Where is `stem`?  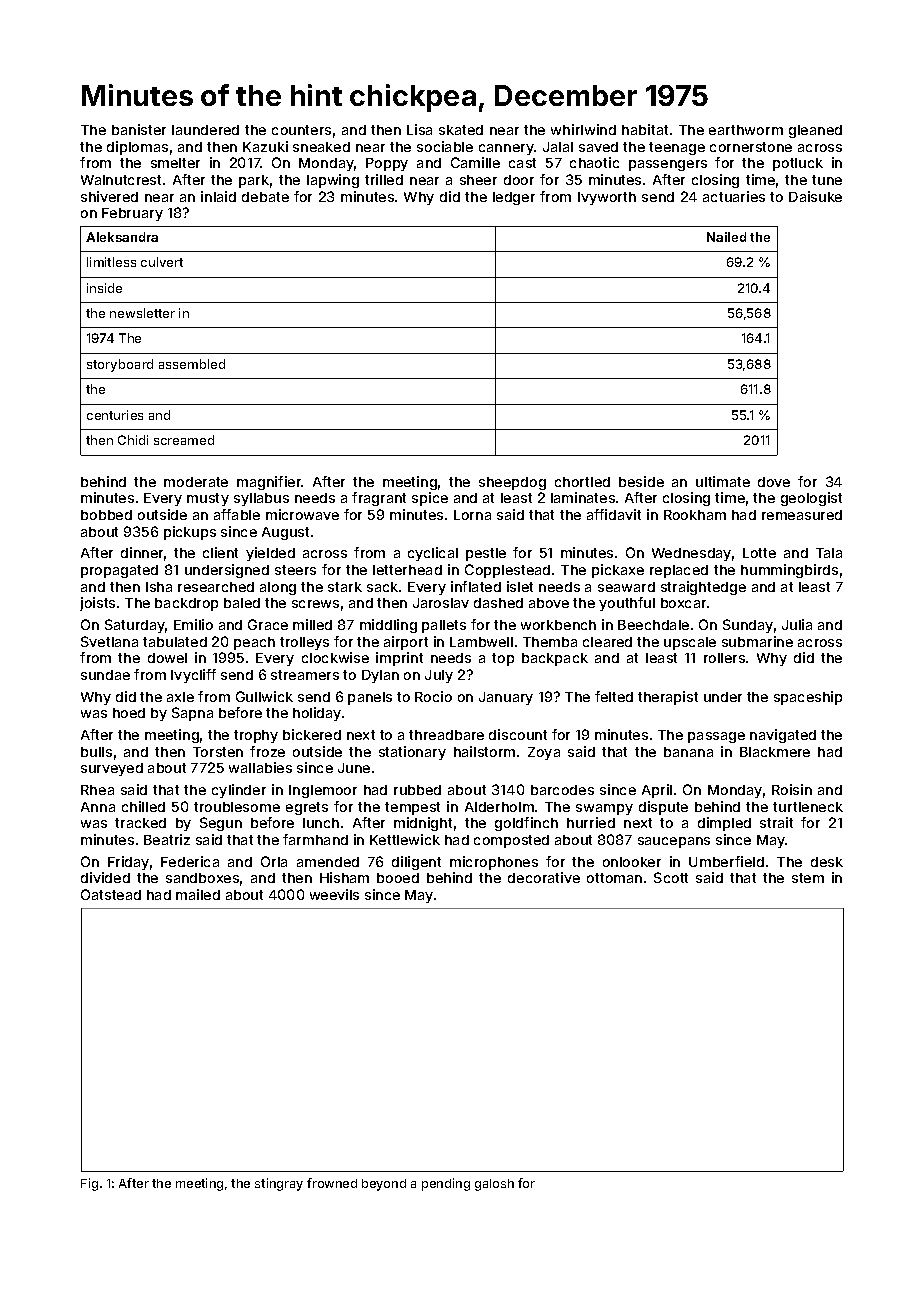 stem is located at coordinates (808, 878).
